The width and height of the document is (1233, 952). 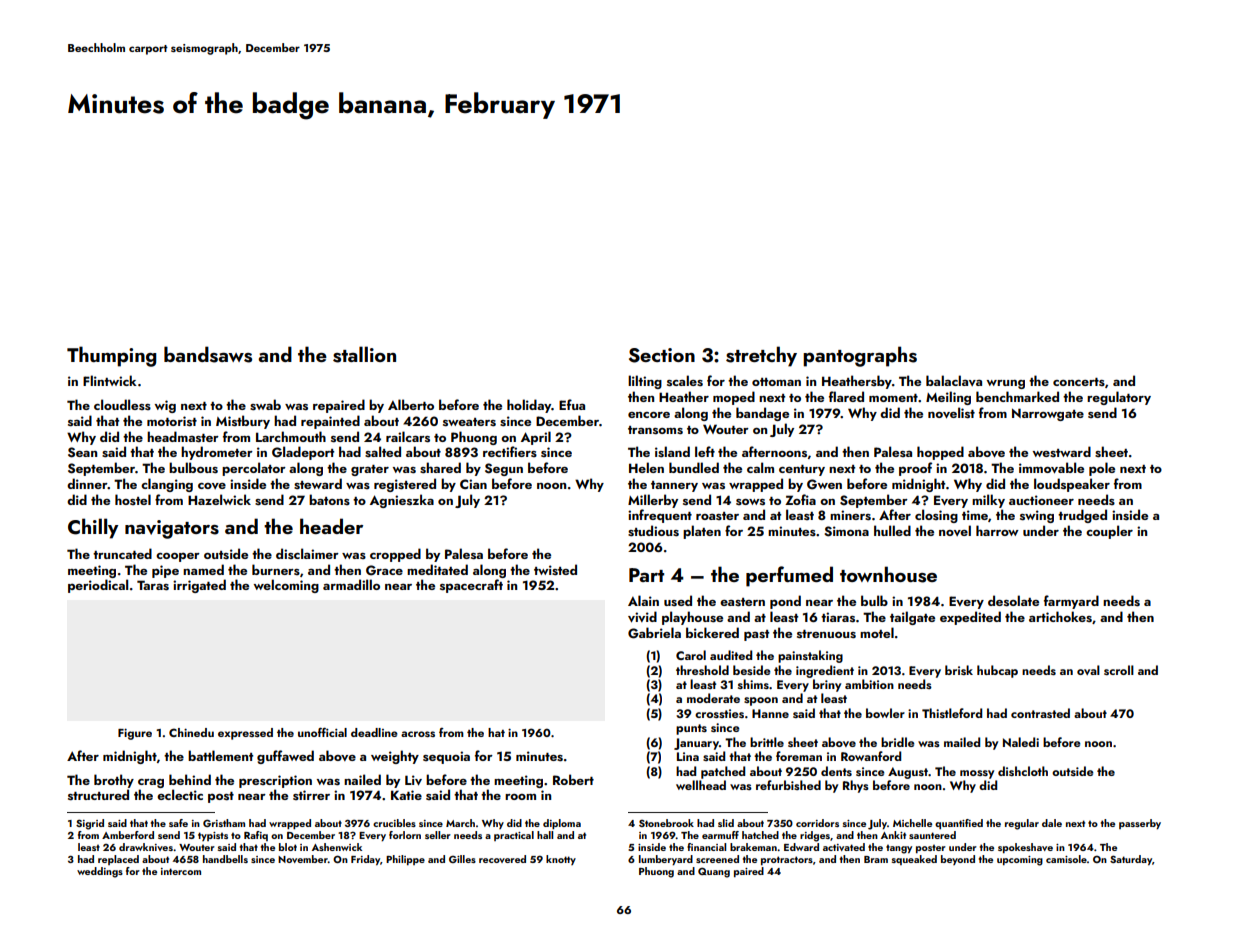 What do you see at coordinates (706, 847) in the document?
I see `financial` at bounding box center [706, 847].
